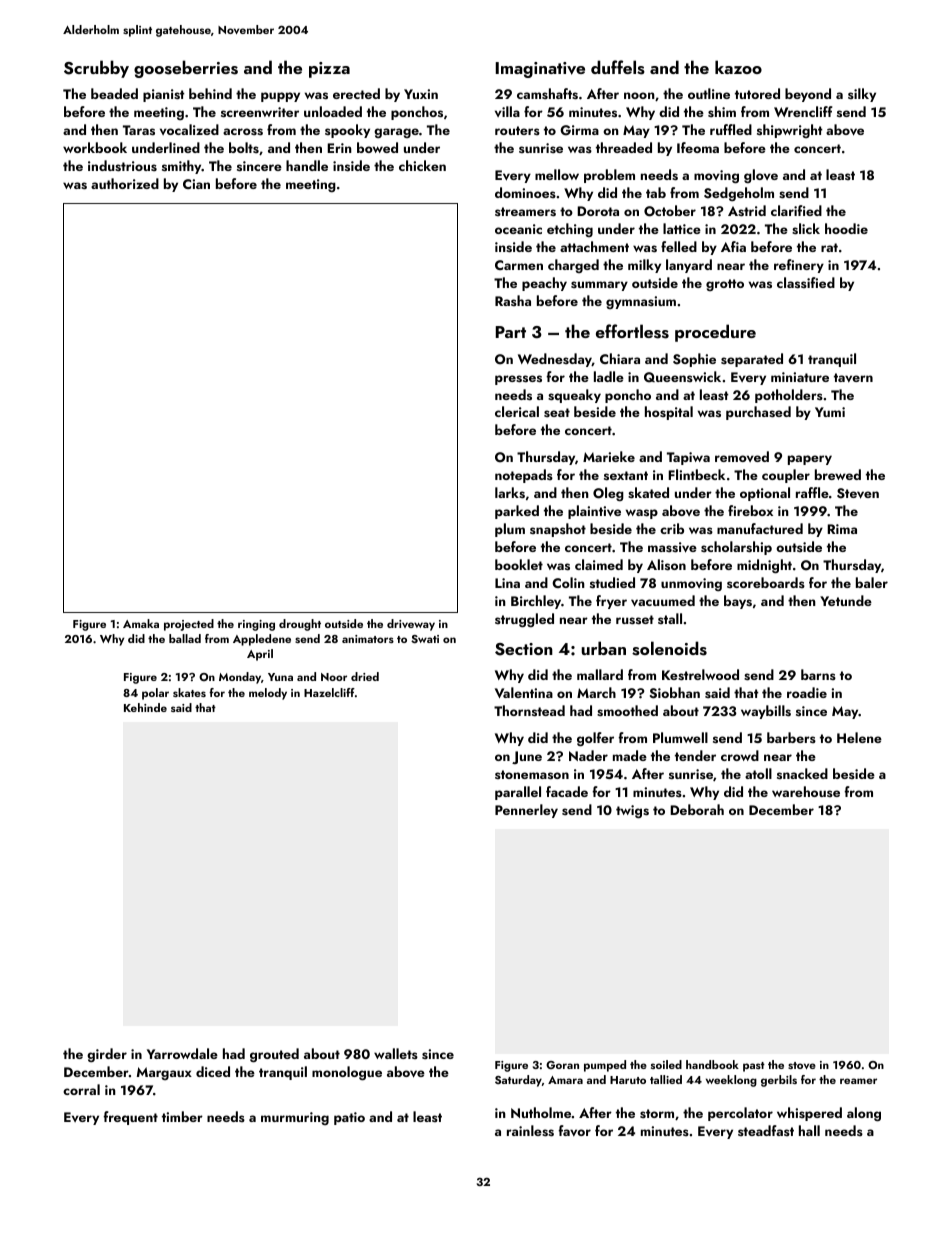  What do you see at coordinates (739, 194) in the page?
I see `Sedgeholm` at bounding box center [739, 194].
